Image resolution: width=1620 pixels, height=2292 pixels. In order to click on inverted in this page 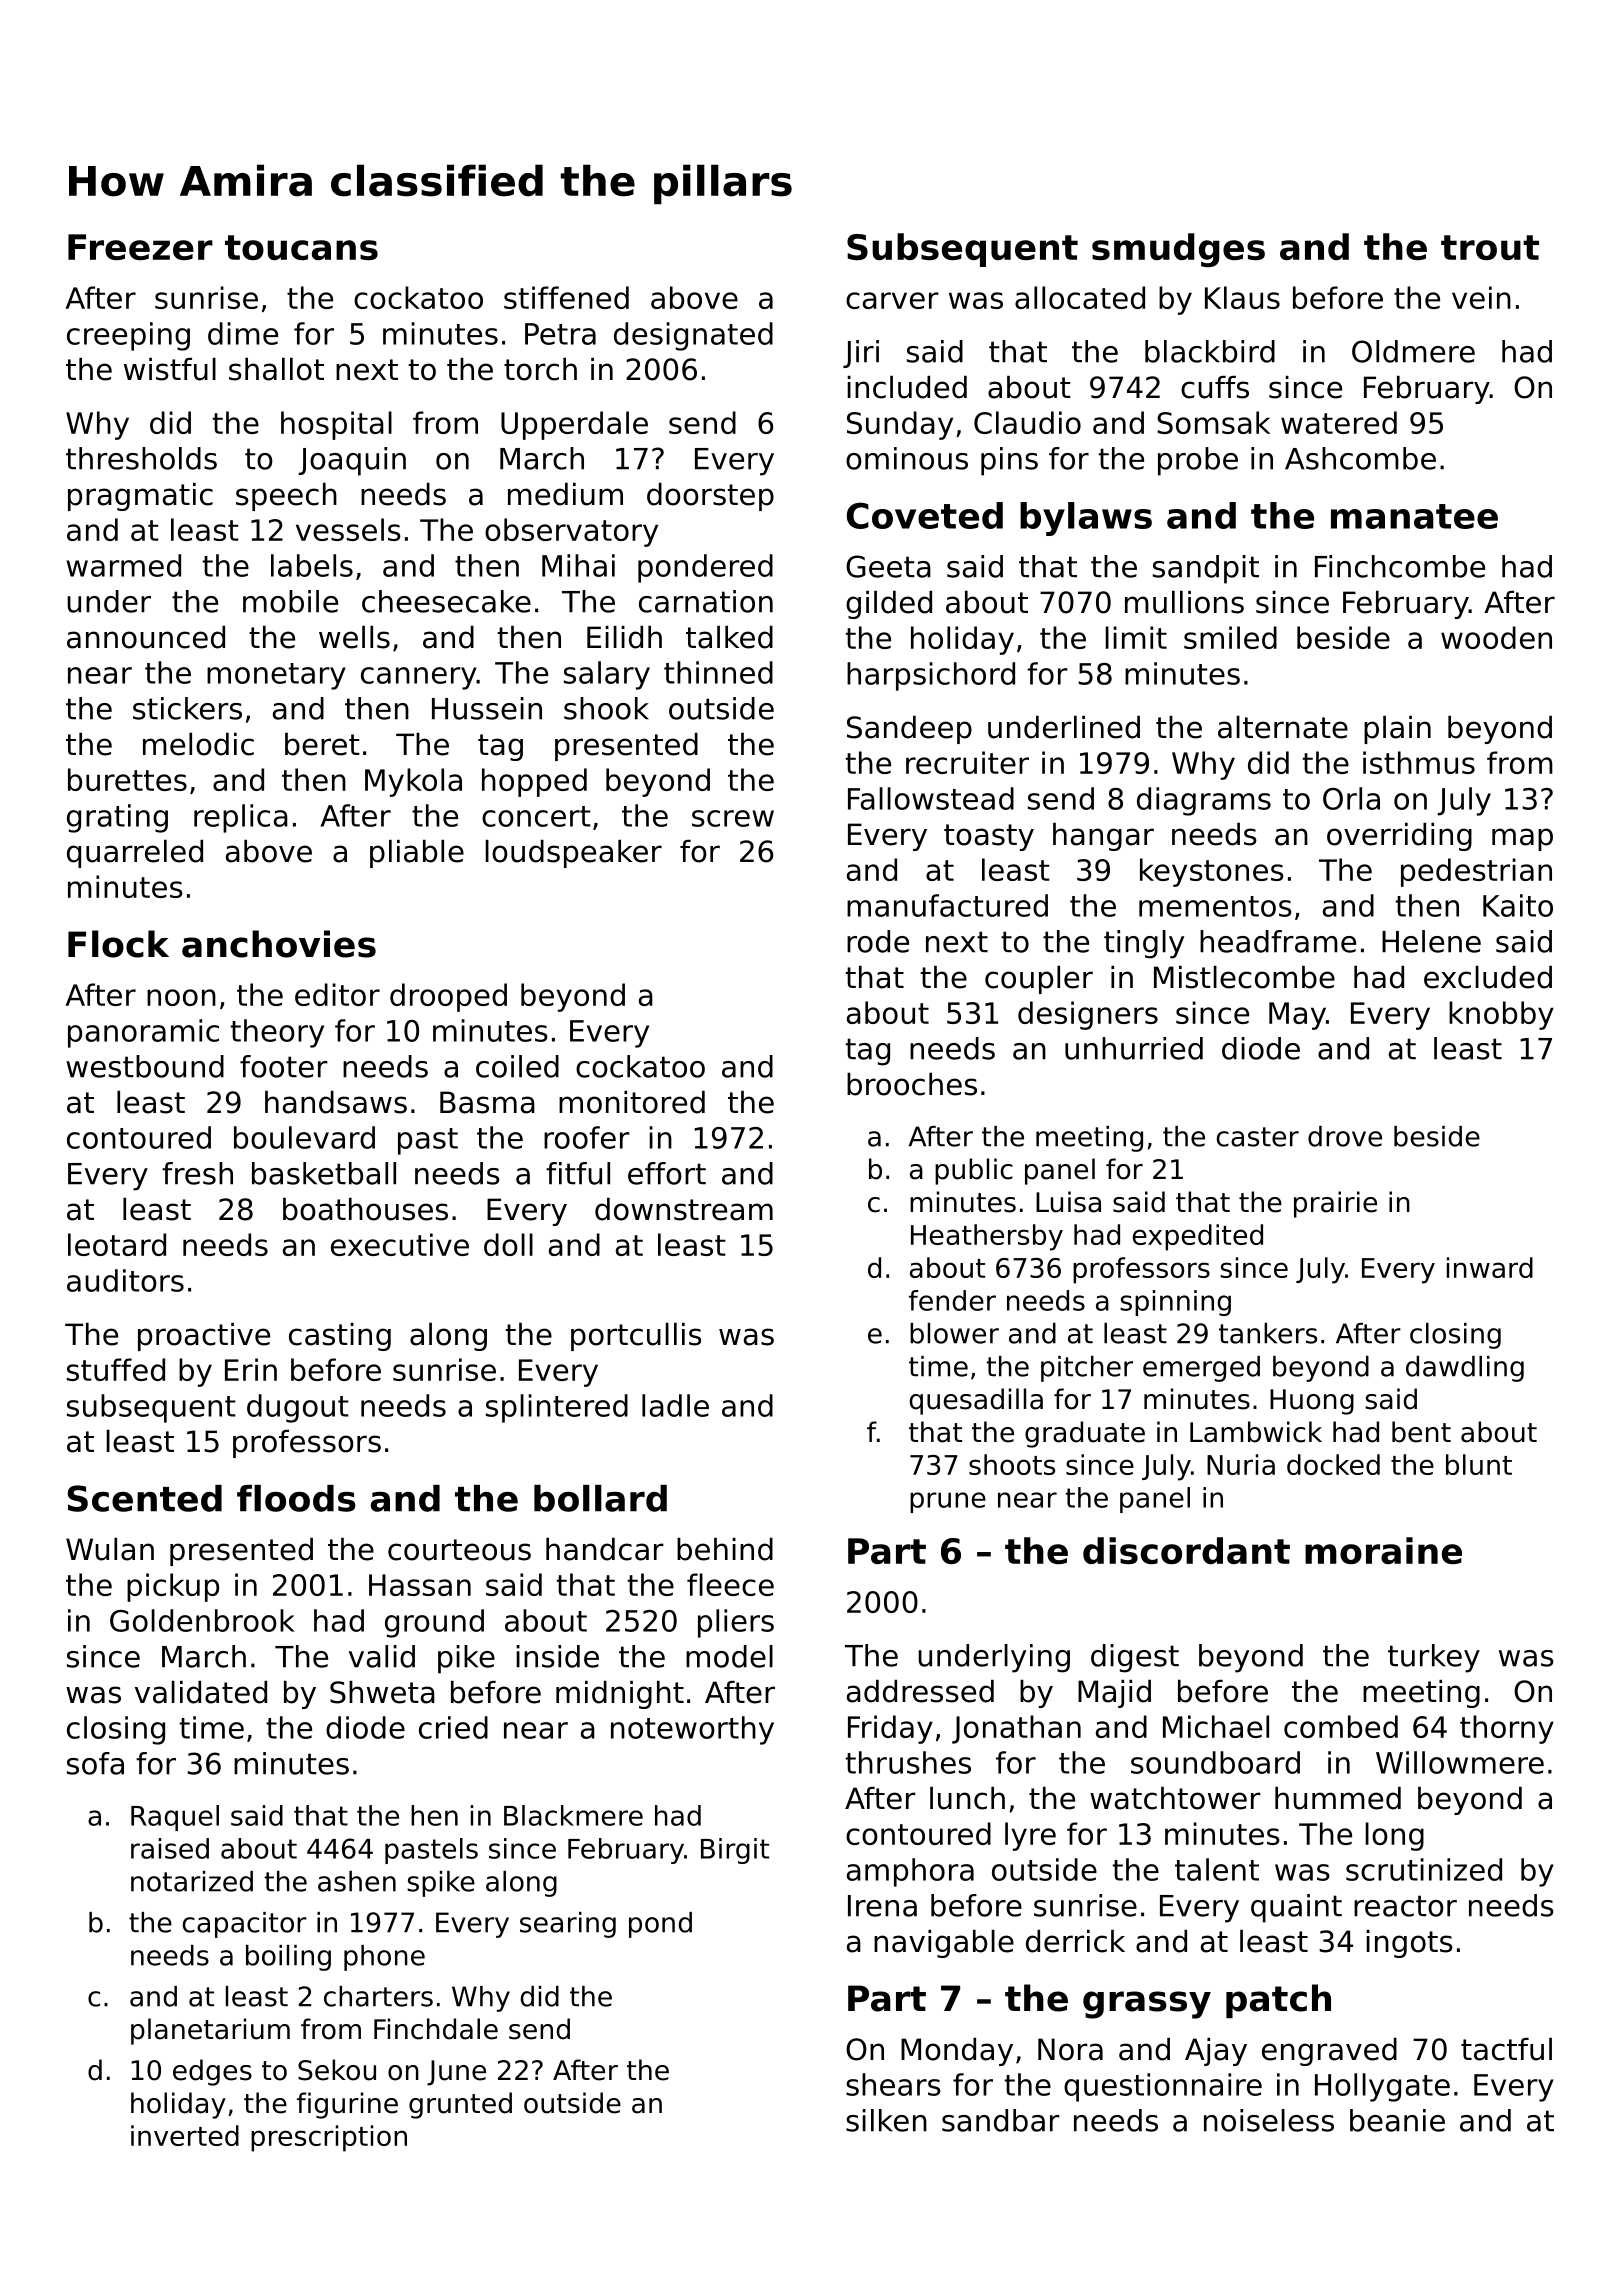, I will do `click(185, 2135)`.
